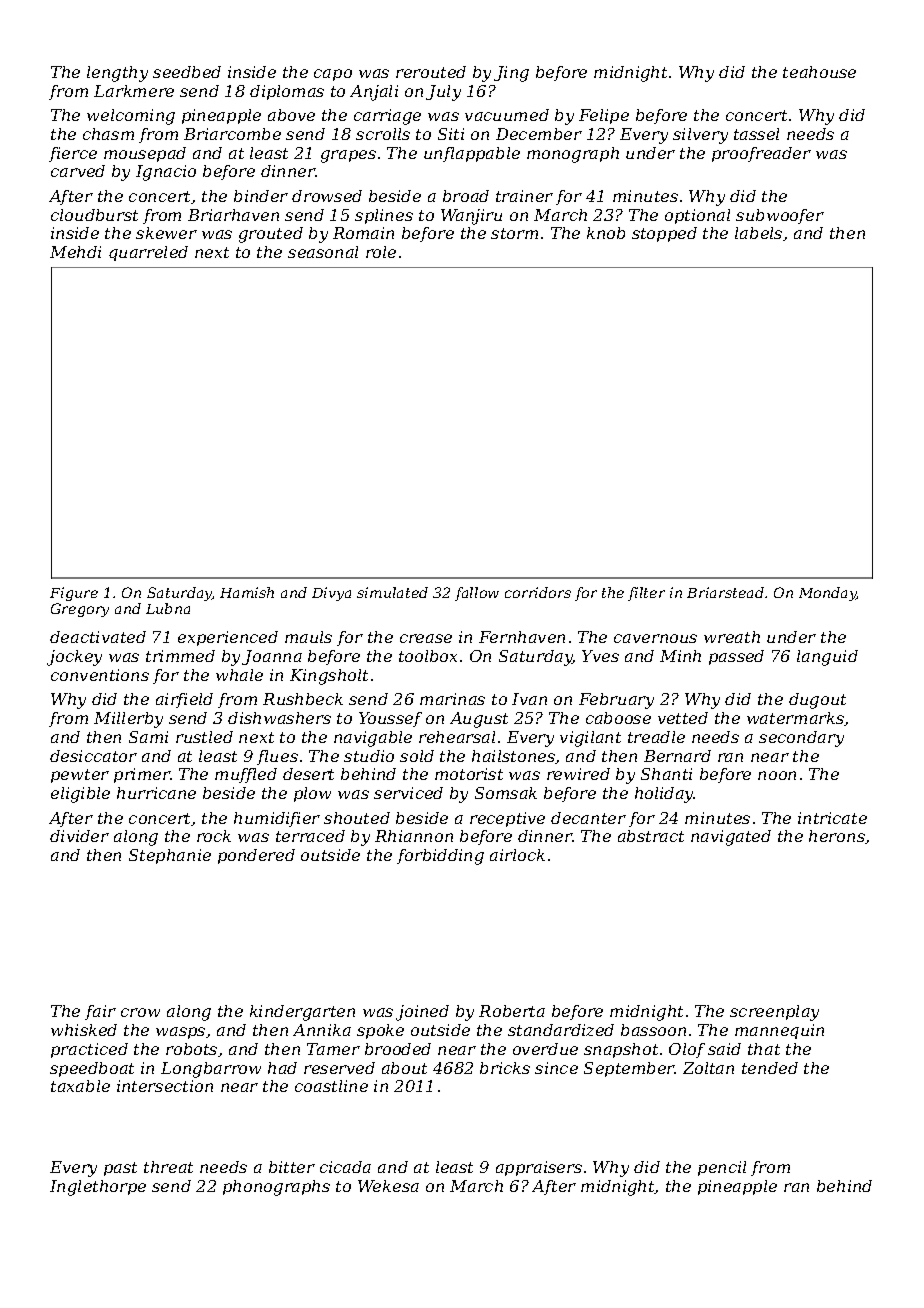 The width and height of the screenshot is (924, 1308). Describe the element at coordinates (75, 252) in the screenshot. I see `Mehdi` at that location.
